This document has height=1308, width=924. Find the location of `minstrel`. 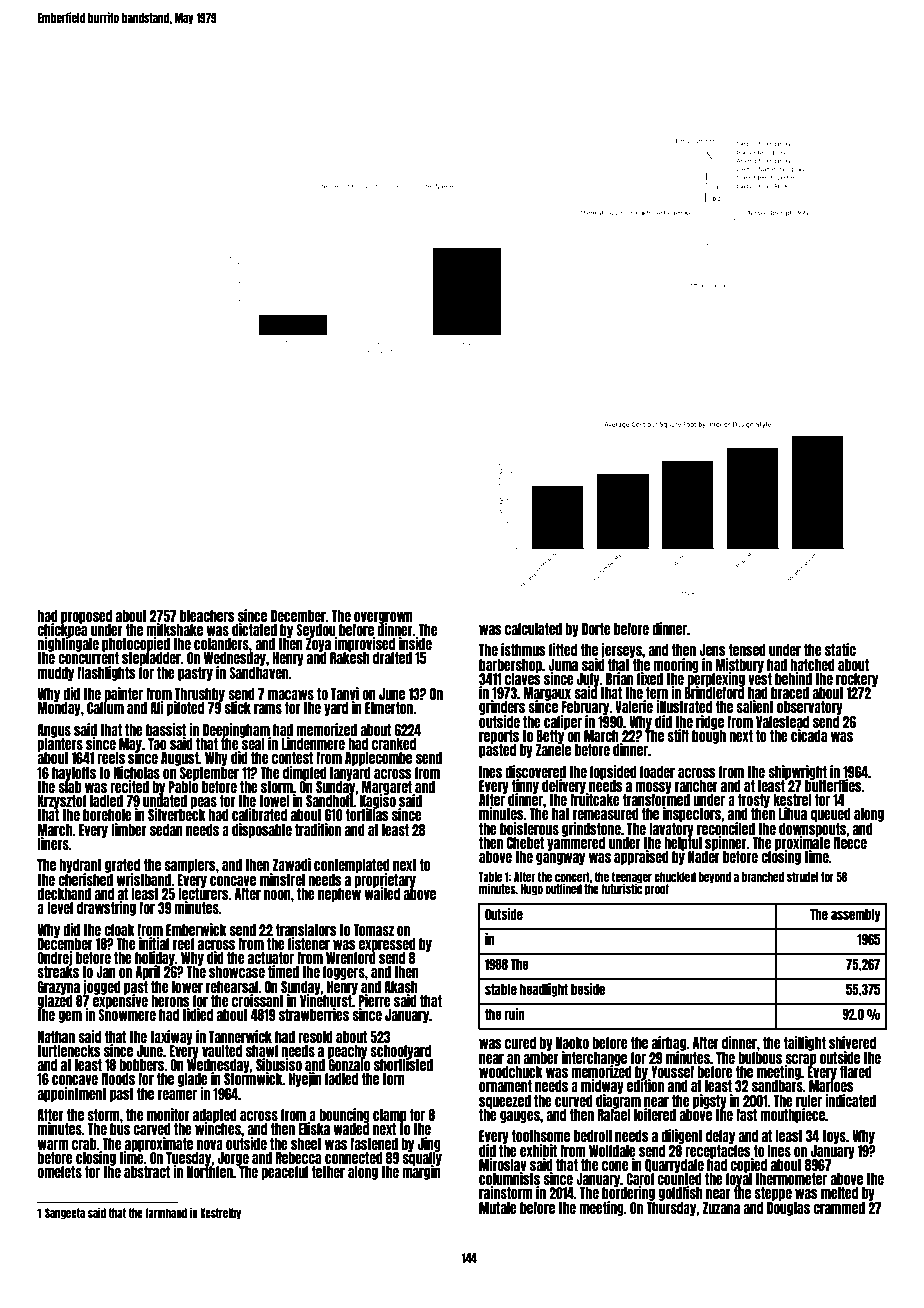

minstrel is located at coordinates (282, 879).
